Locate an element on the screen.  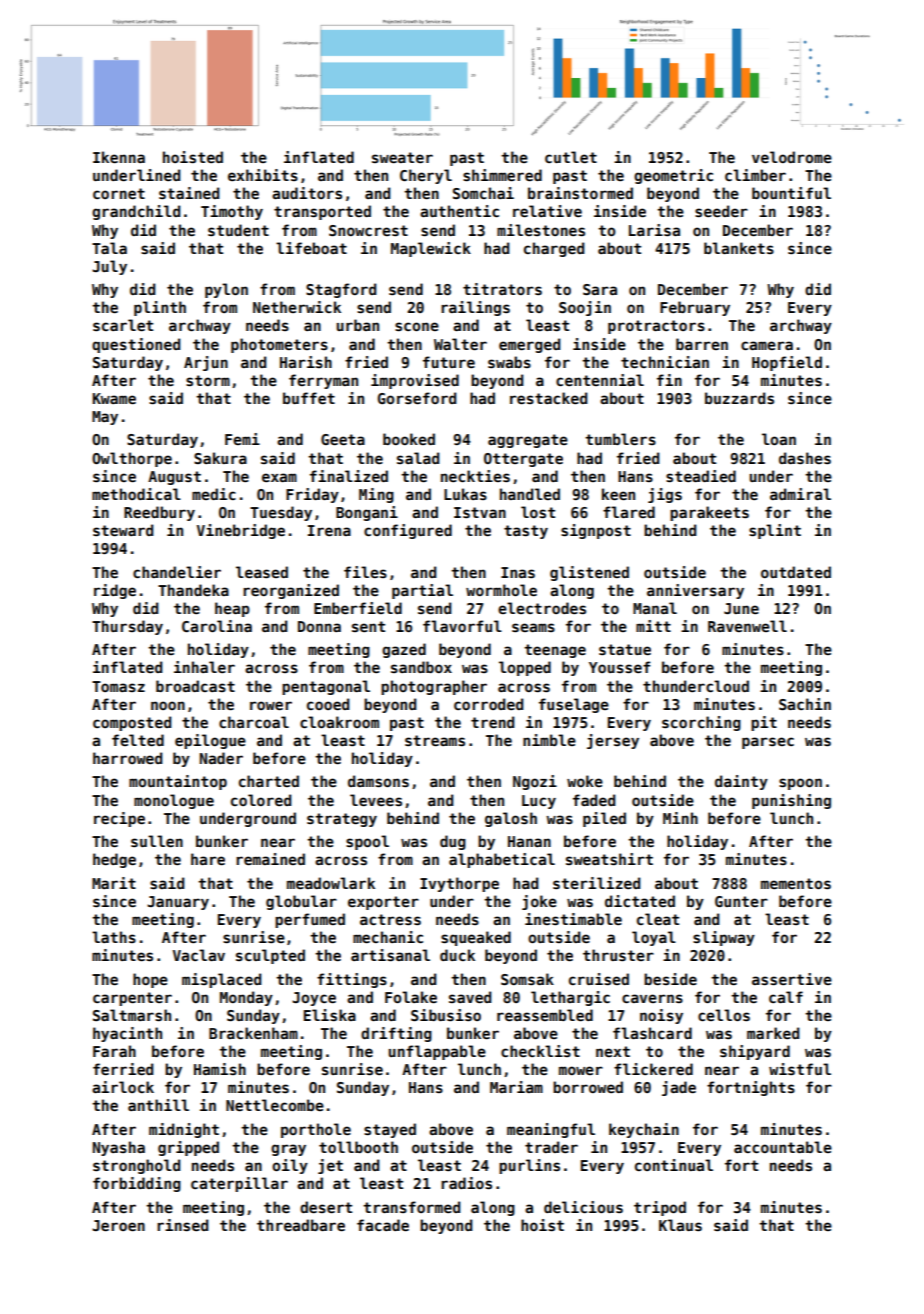
laths is located at coordinates (114, 937).
